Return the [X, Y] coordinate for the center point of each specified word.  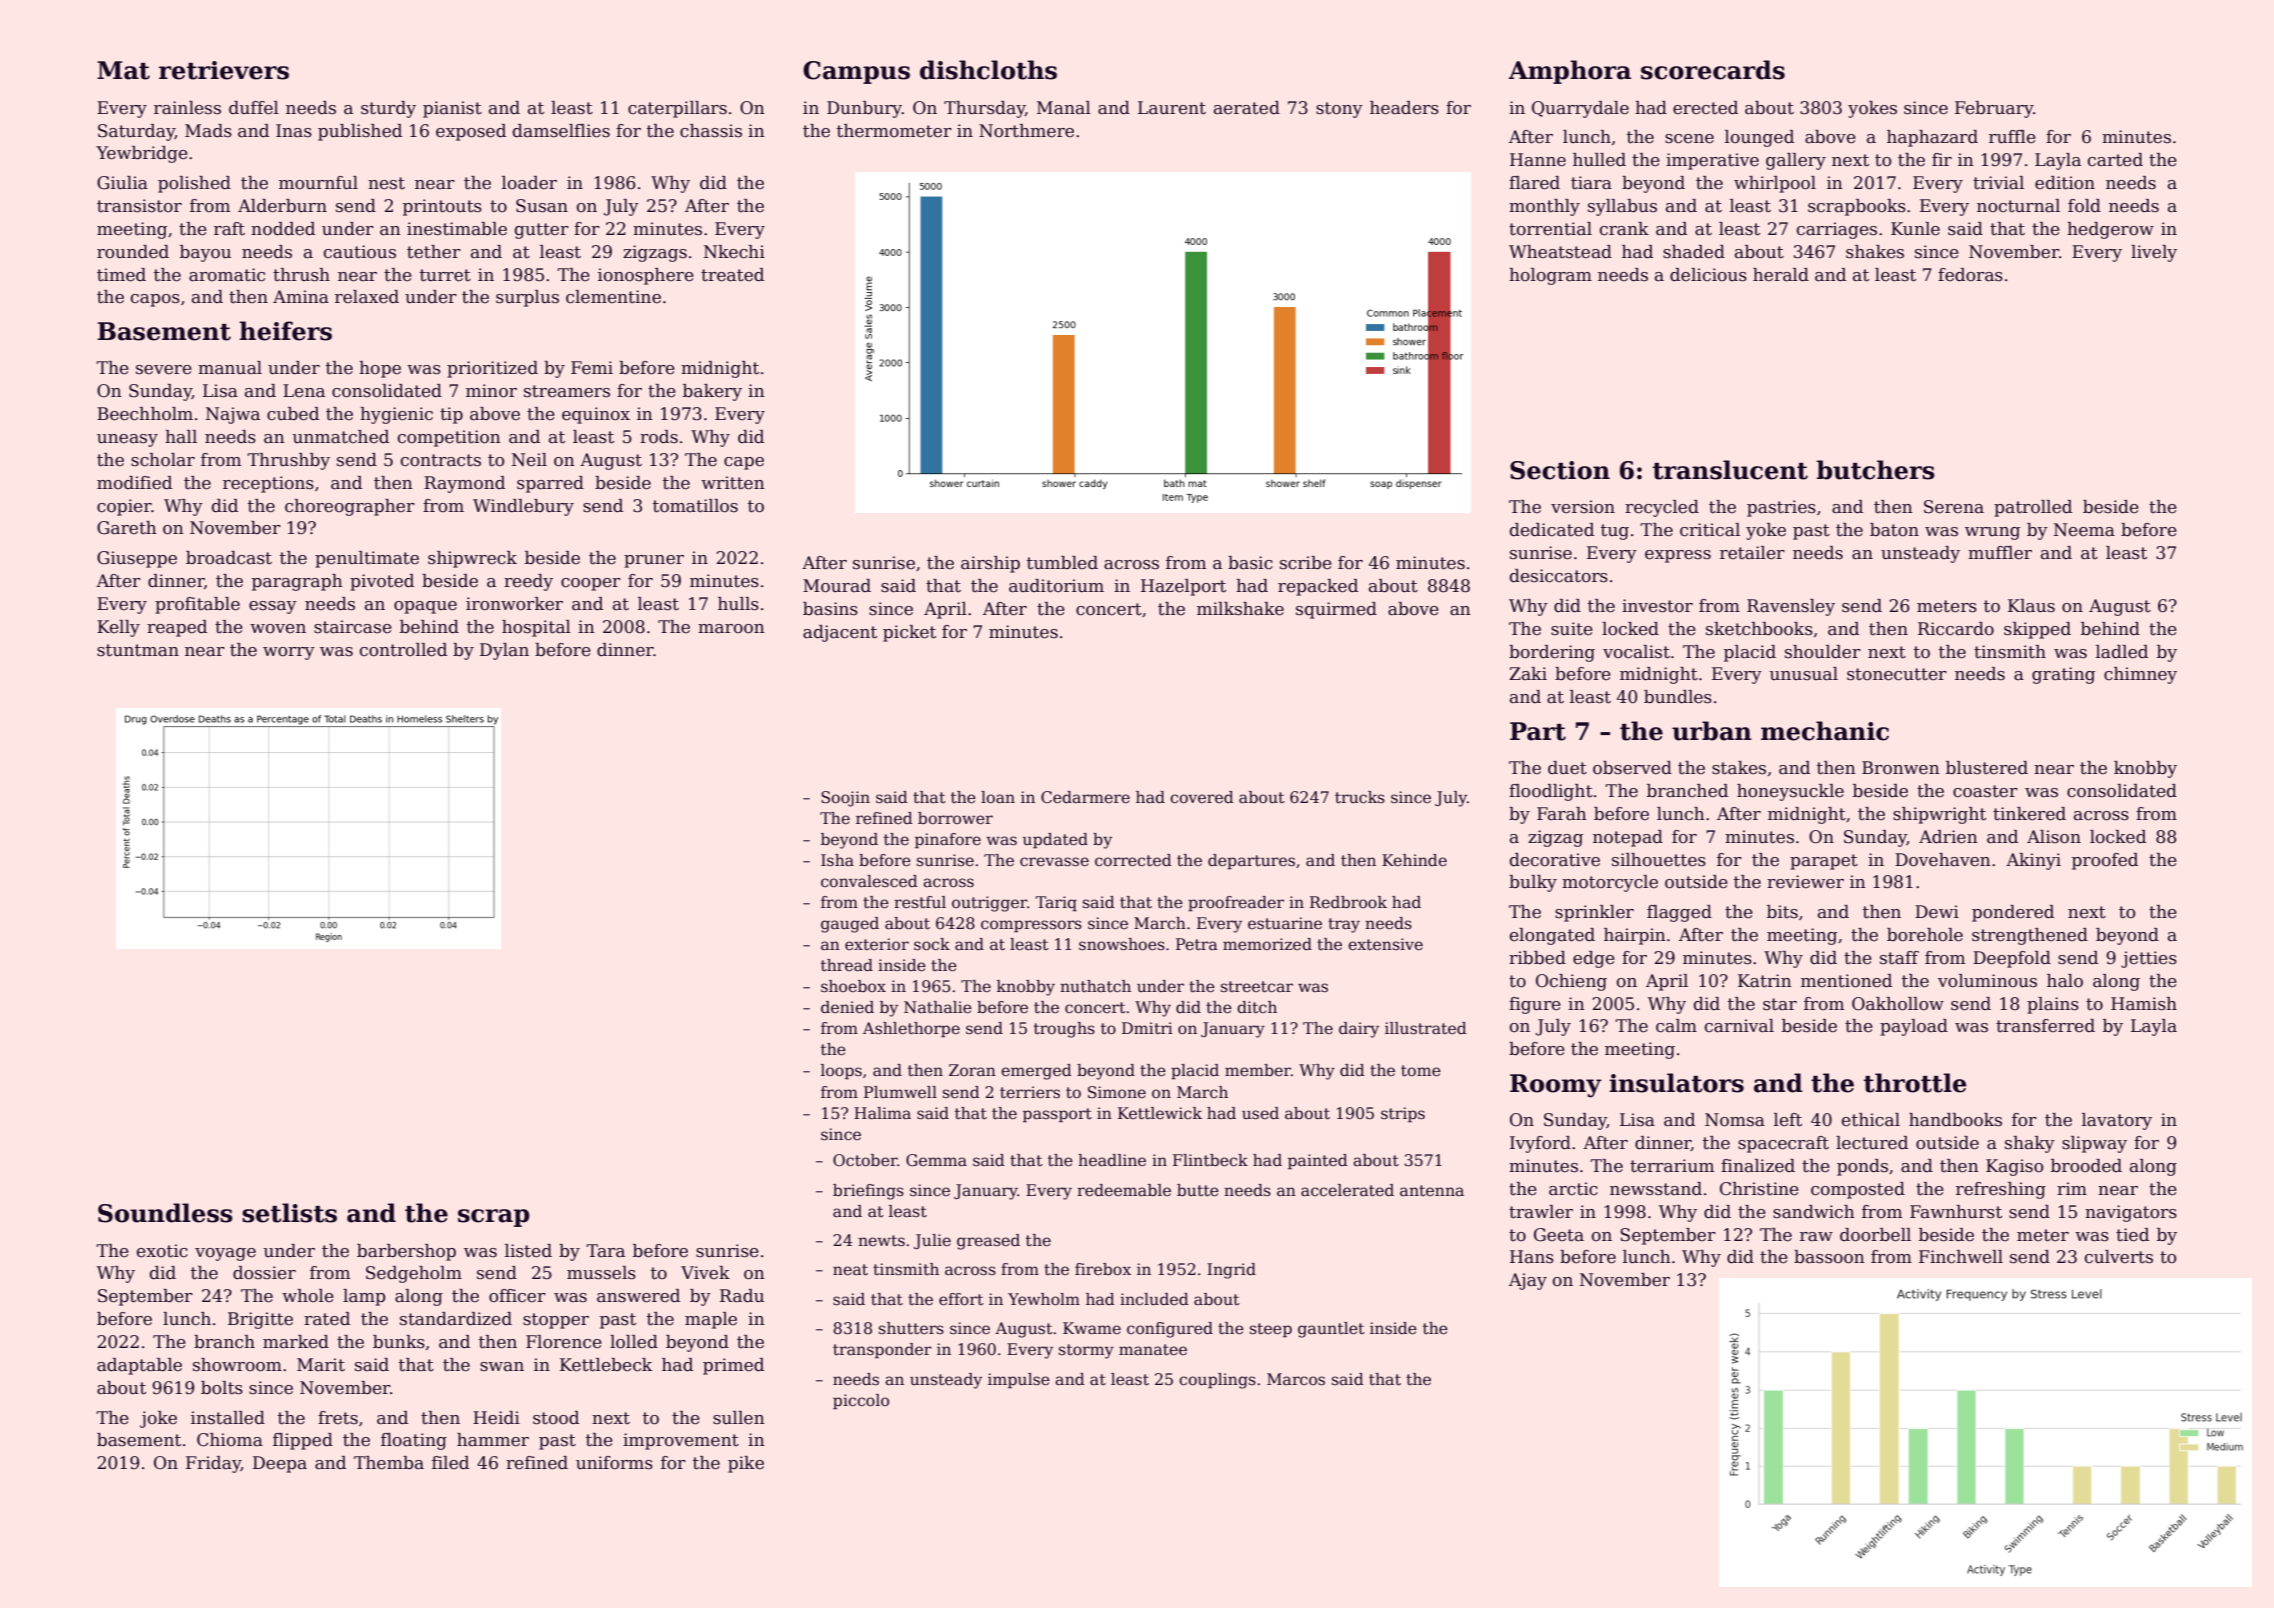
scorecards [1713, 70]
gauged [850, 925]
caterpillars [677, 109]
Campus [856, 72]
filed [450, 1463]
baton [1894, 530]
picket [909, 633]
